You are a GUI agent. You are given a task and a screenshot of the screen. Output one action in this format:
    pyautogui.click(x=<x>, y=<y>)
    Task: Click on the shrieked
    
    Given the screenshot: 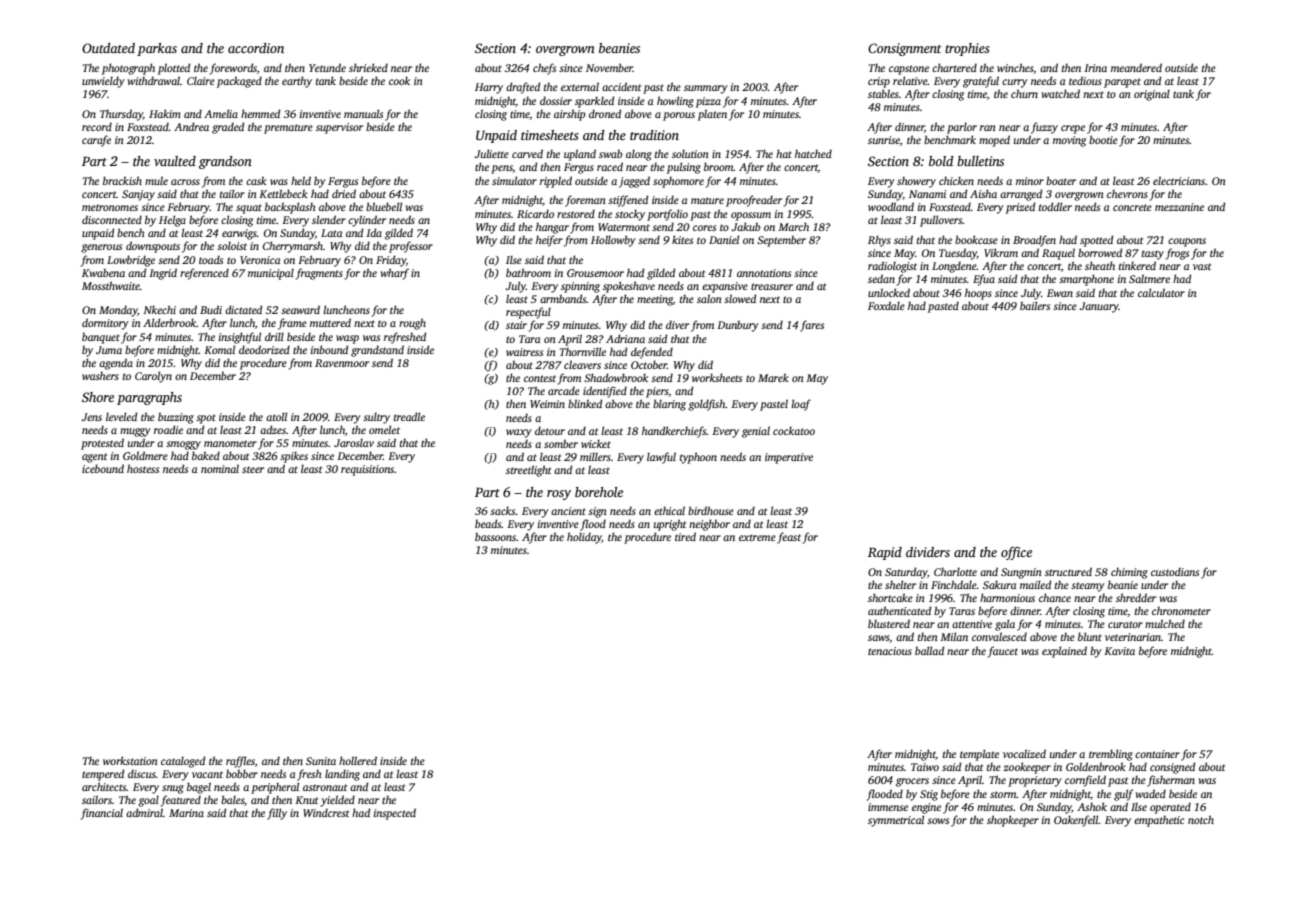 What is the action you would take?
    pyautogui.click(x=368, y=67)
